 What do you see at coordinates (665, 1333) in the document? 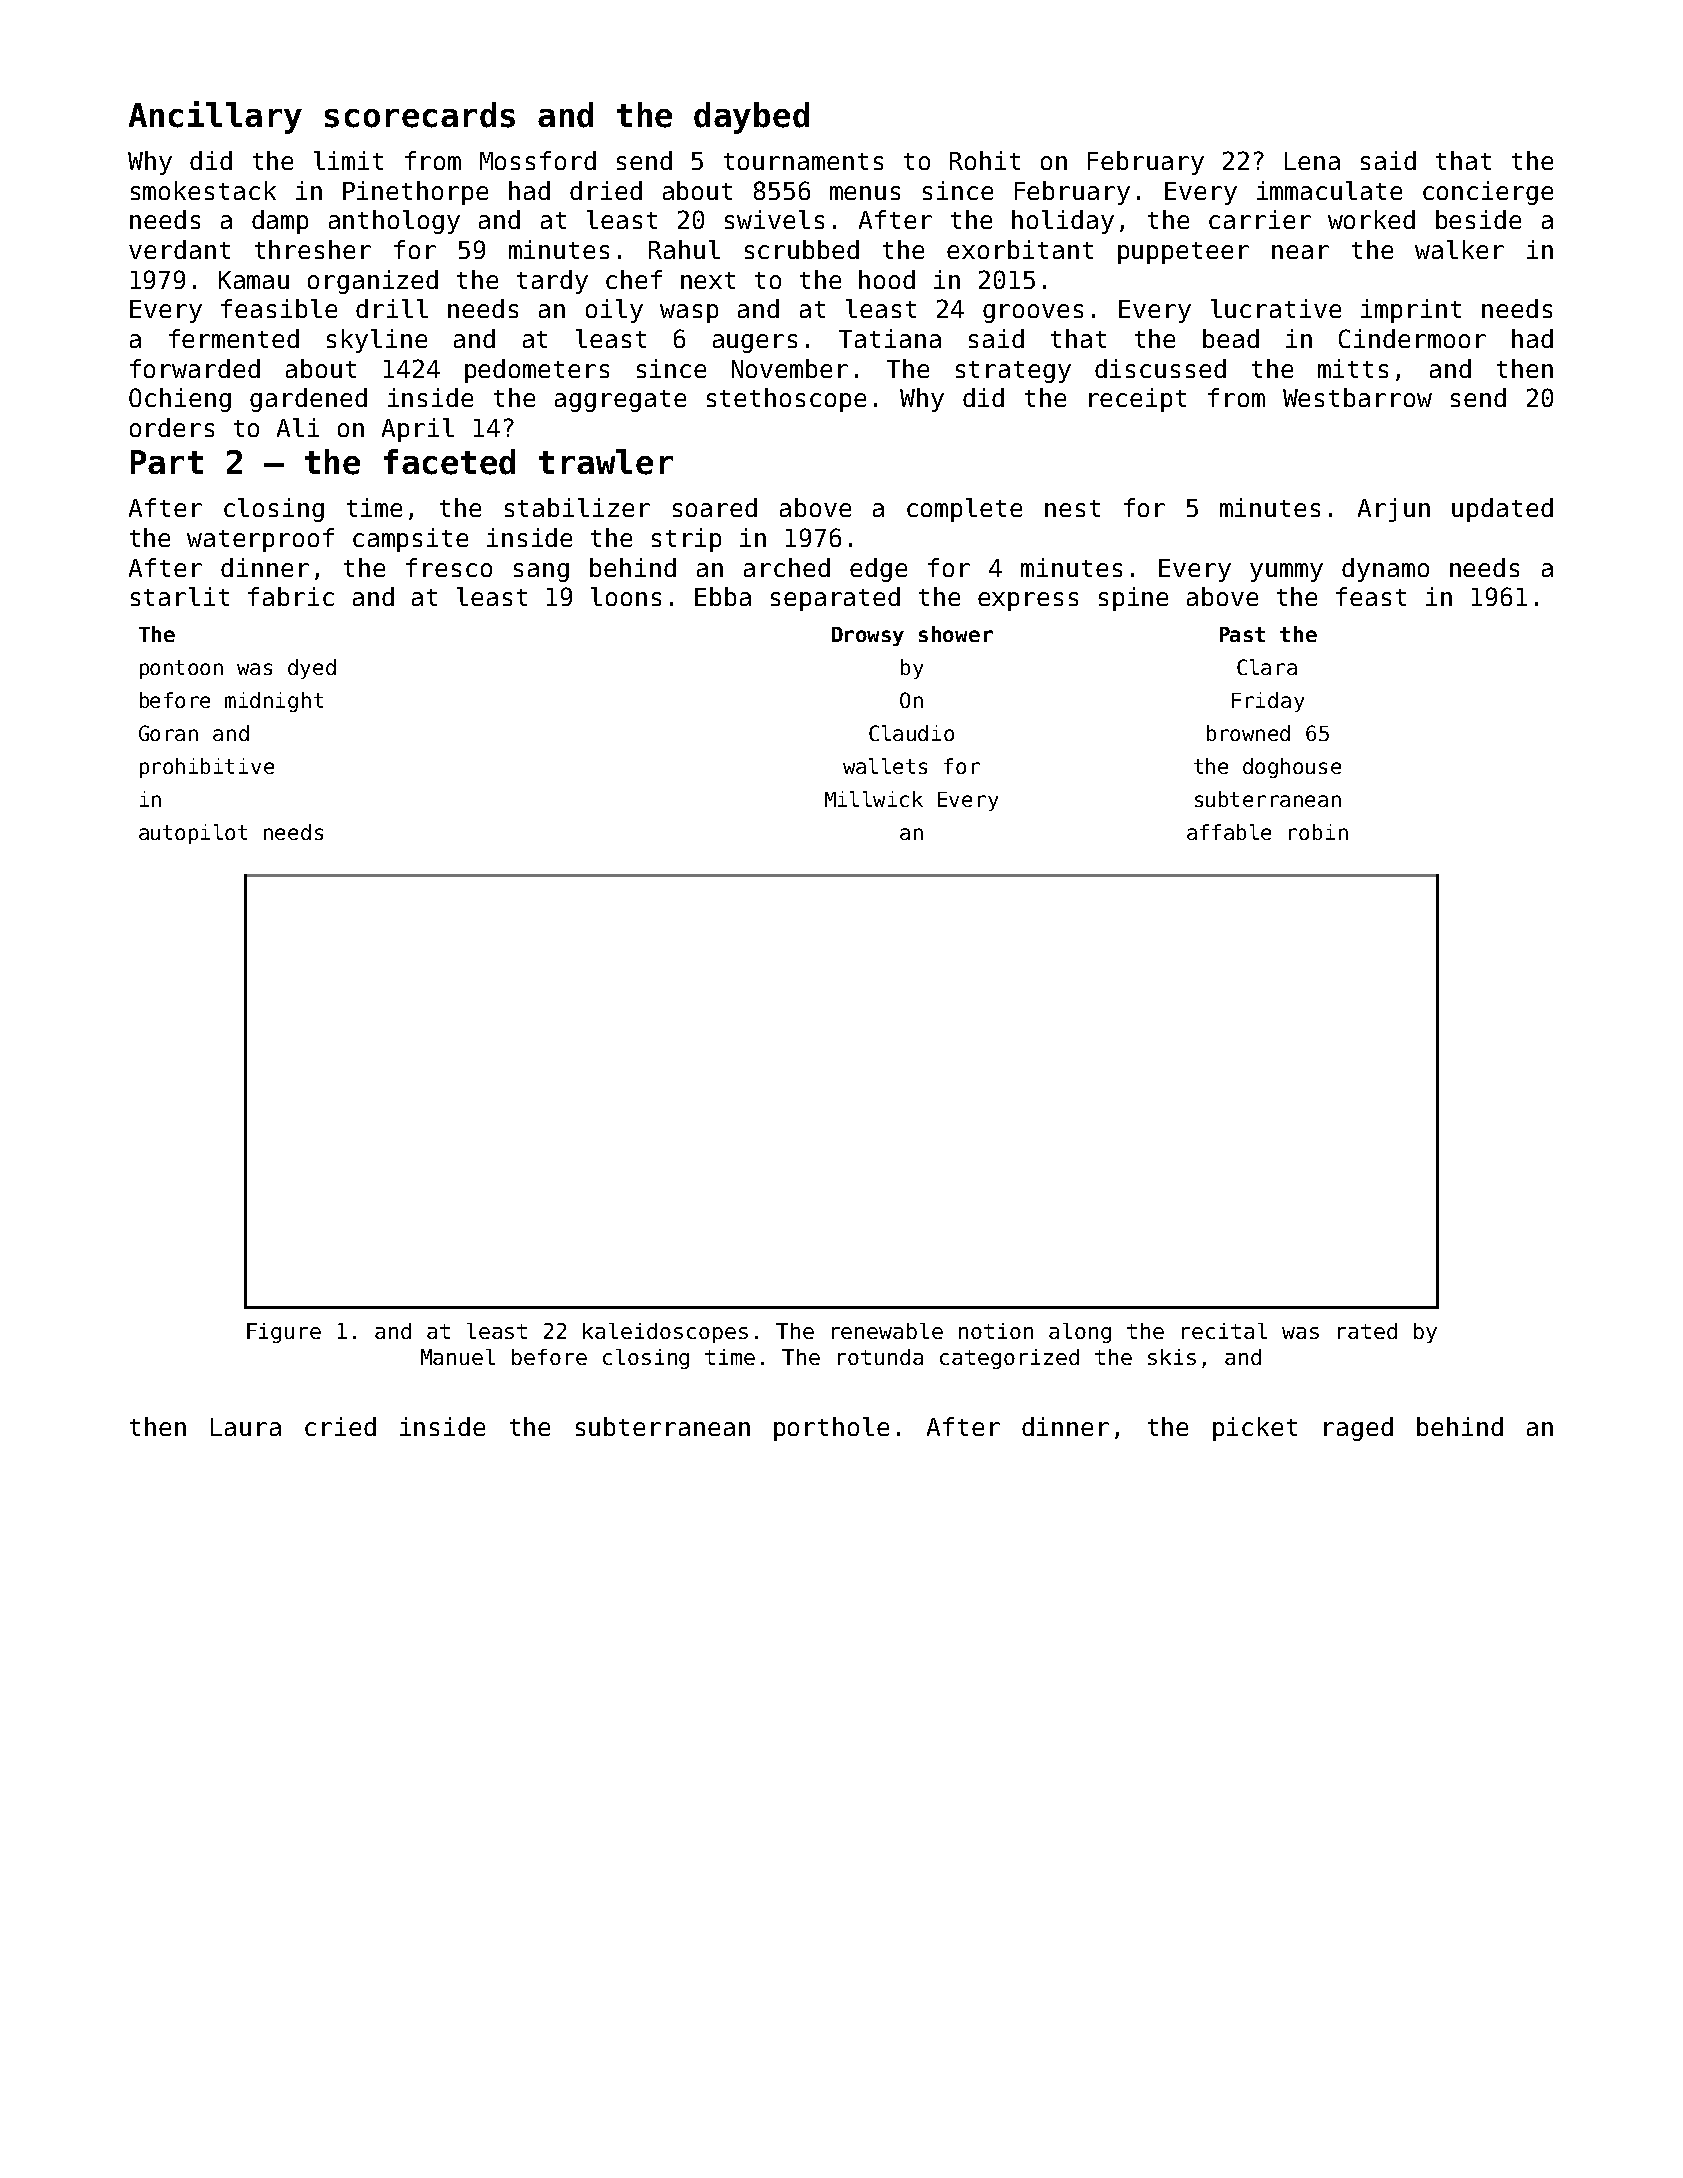
I see `kaleidoscopes` at bounding box center [665, 1333].
